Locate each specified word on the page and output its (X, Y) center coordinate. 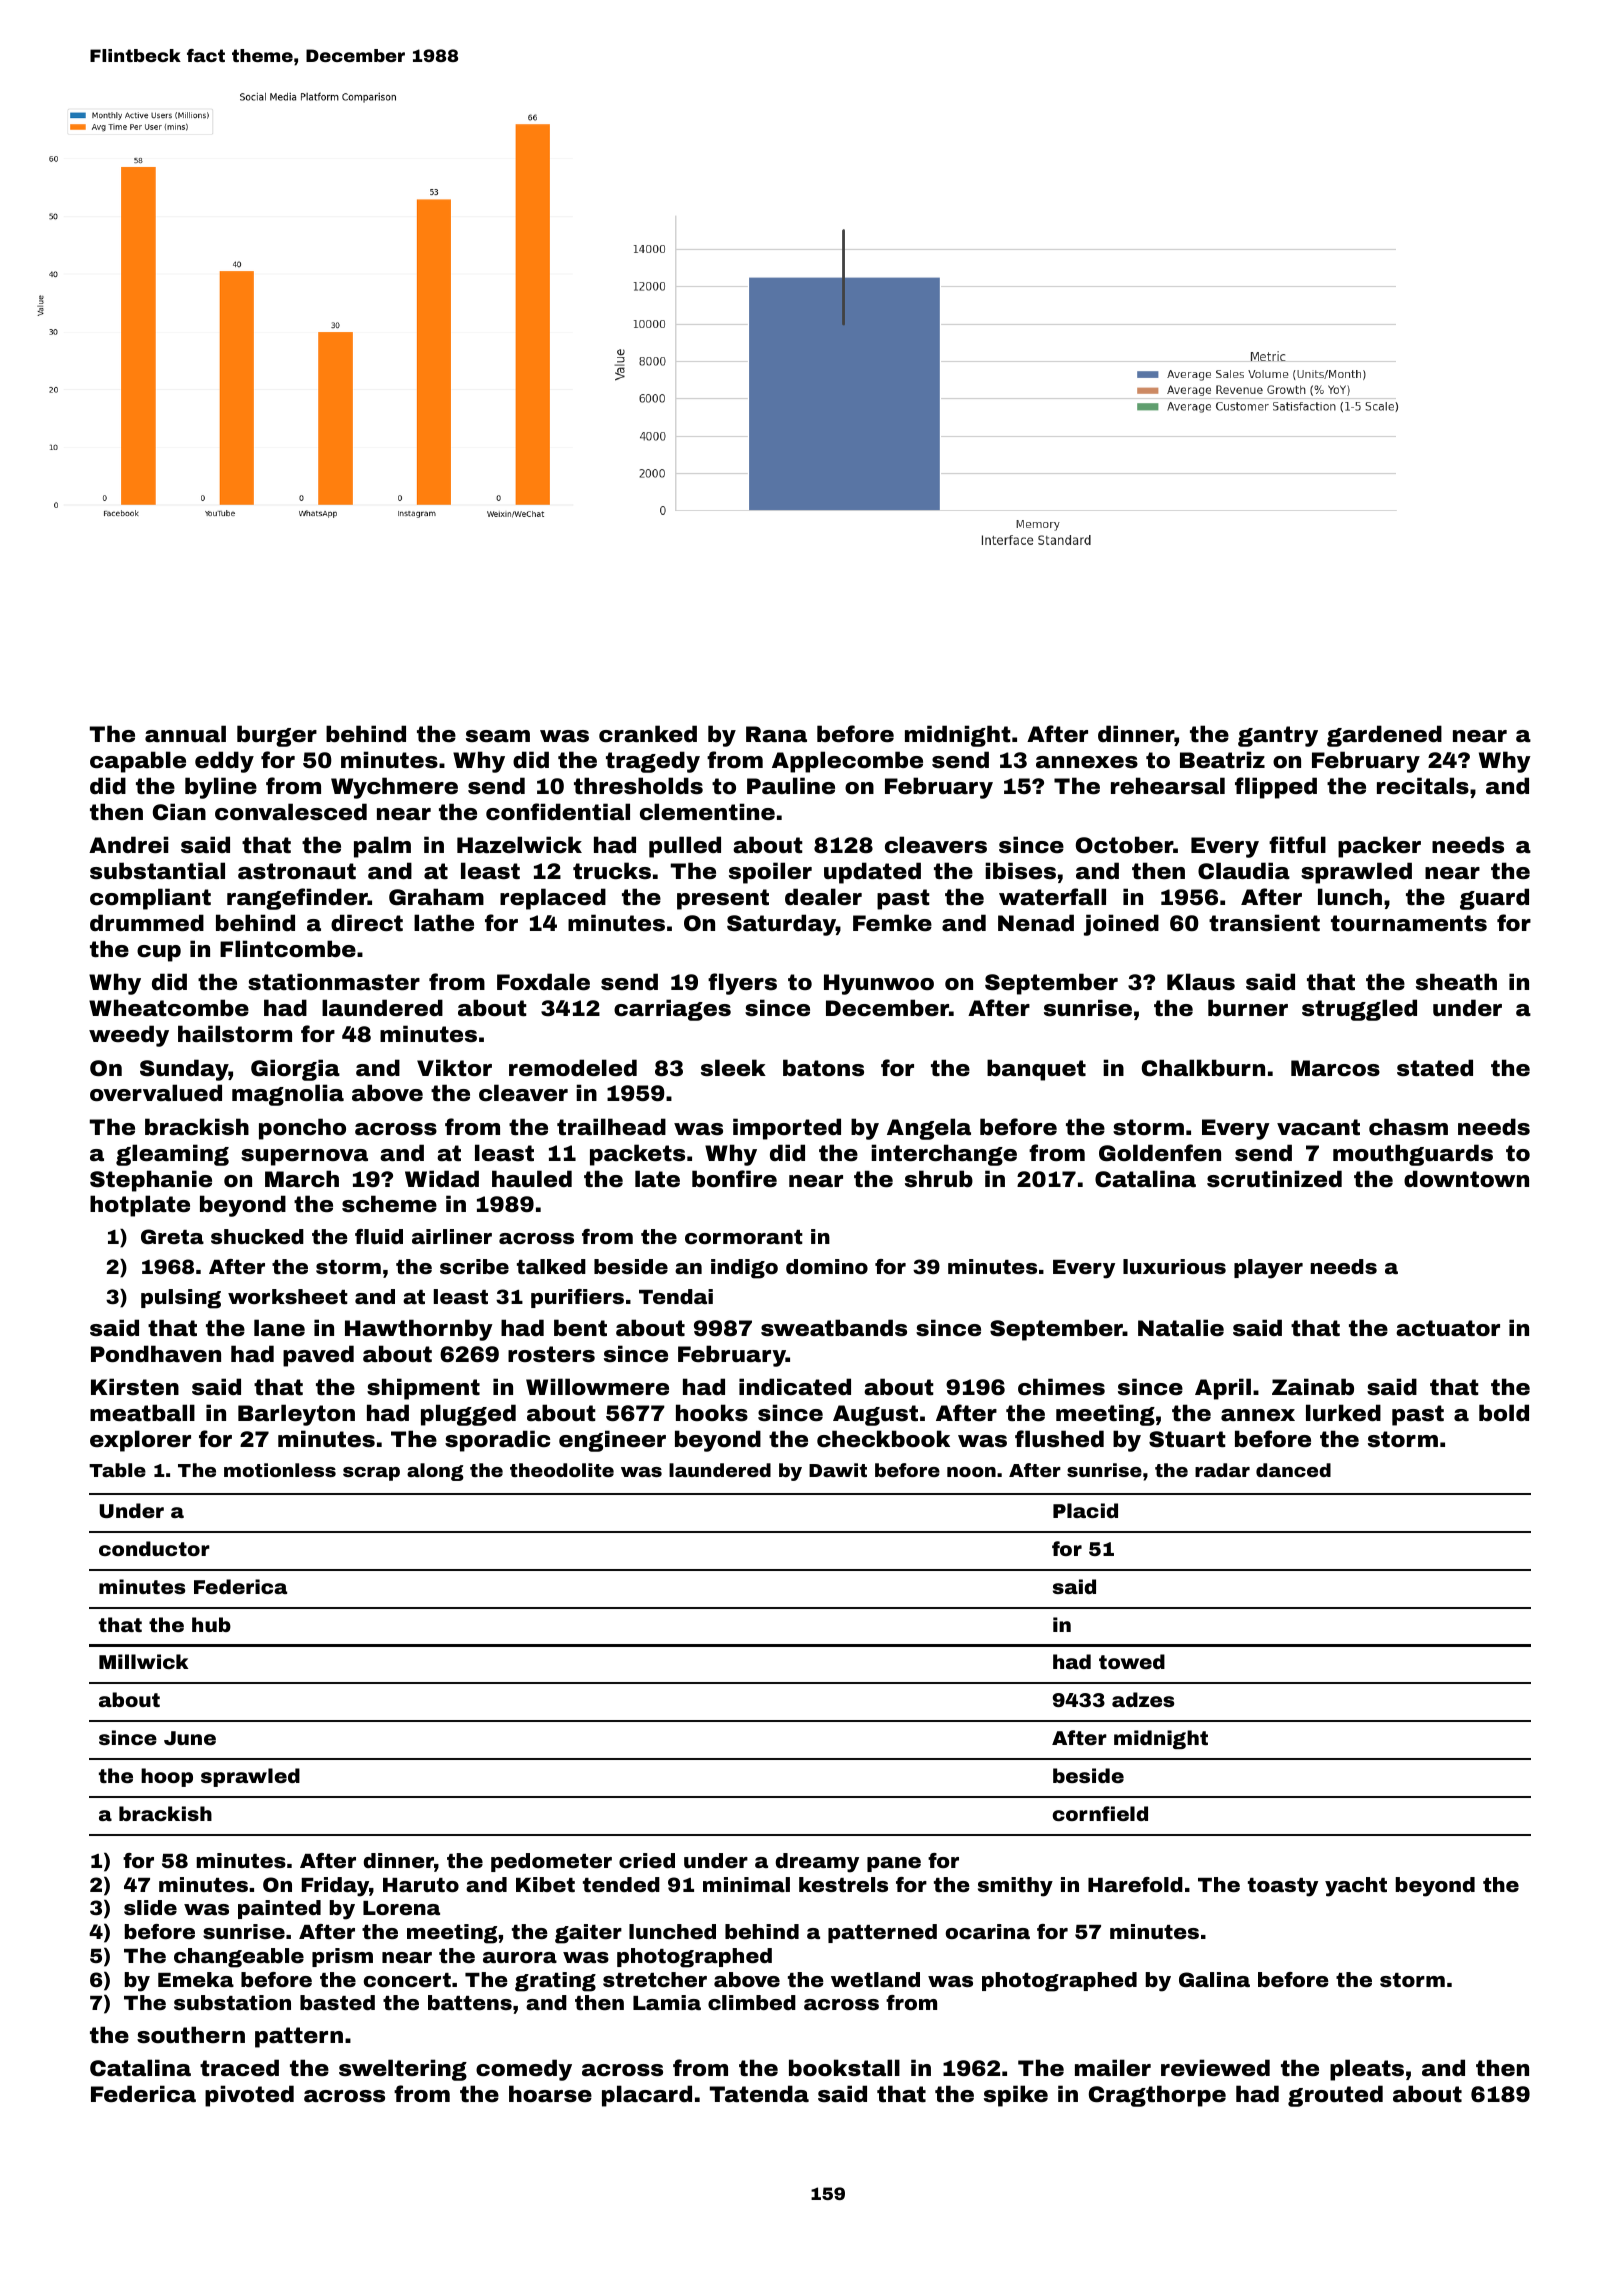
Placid (1085, 1510)
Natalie (1181, 1328)
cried (647, 1860)
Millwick (143, 1661)
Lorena (401, 1908)
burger (277, 736)
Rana (776, 734)
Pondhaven (156, 1354)
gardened (1384, 736)
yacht (1356, 1887)
